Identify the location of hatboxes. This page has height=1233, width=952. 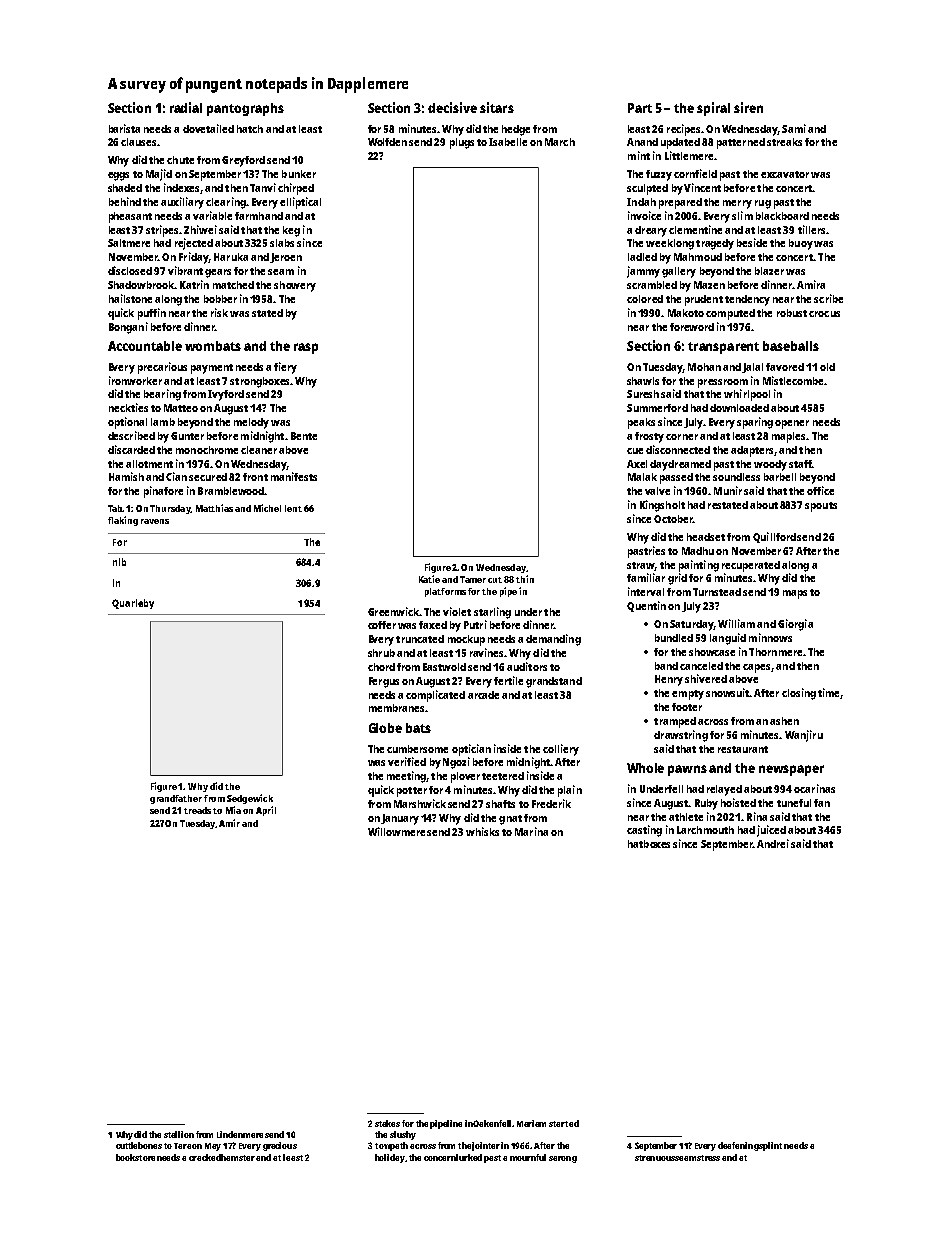
(649, 844).
